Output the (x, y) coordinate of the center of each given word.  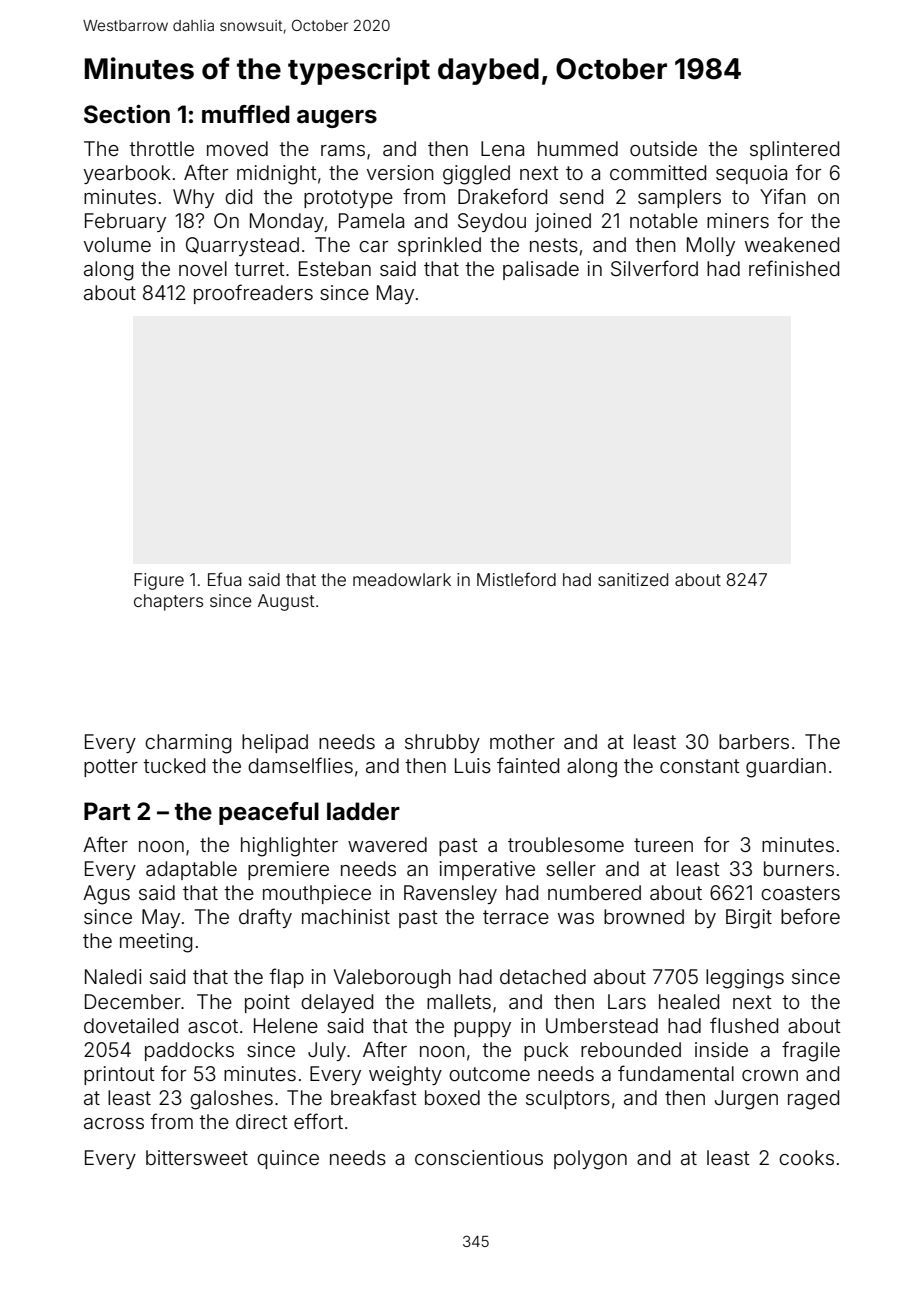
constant (700, 766)
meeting (156, 943)
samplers (679, 198)
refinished (794, 268)
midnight (277, 175)
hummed (578, 148)
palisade (541, 270)
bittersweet (197, 1157)
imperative (487, 870)
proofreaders (253, 294)
